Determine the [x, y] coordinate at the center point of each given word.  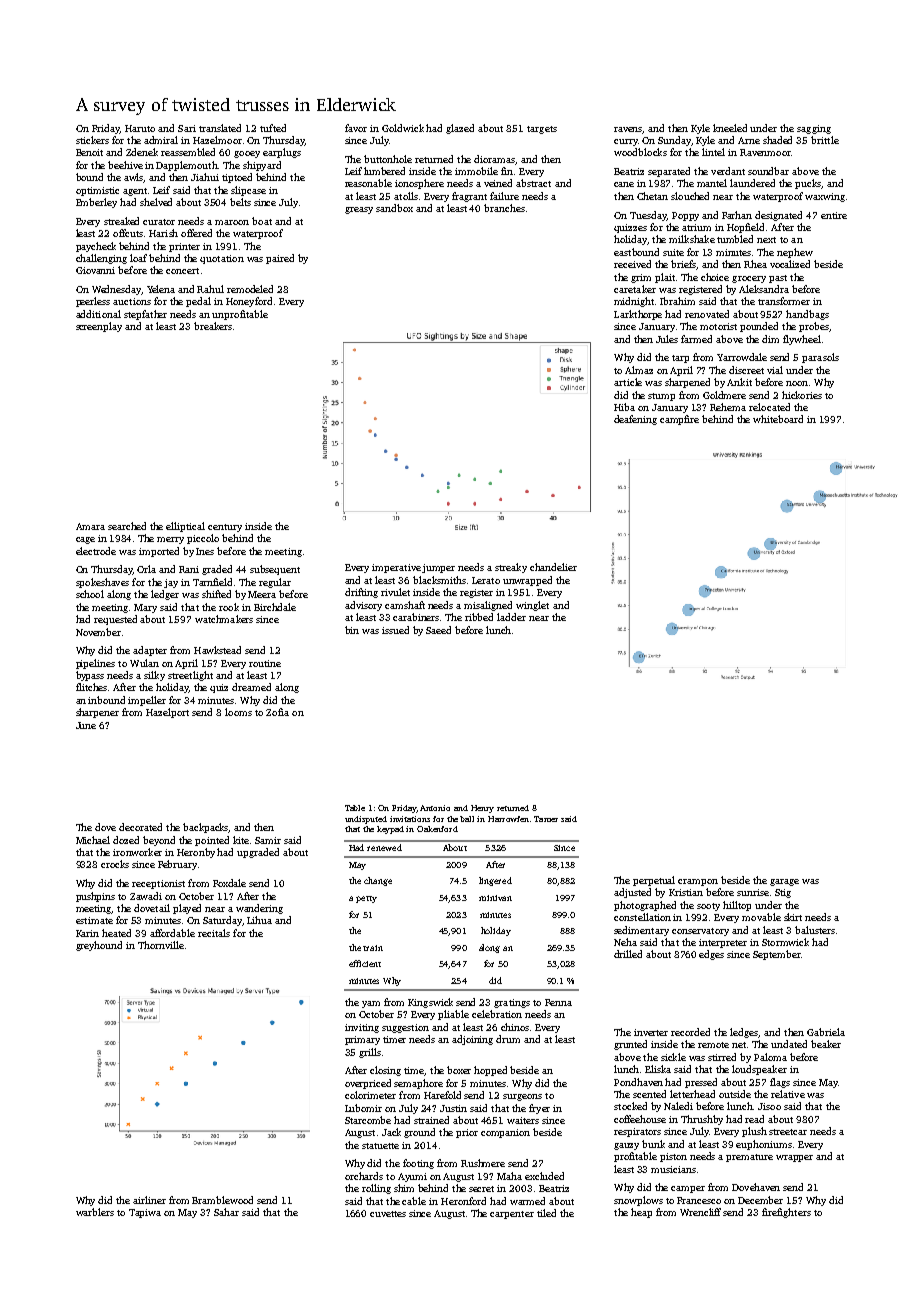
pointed [212, 841]
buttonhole [388, 159]
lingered [495, 881]
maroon [232, 222]
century [225, 528]
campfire [679, 420]
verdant [728, 171]
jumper [438, 568]
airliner [149, 1200]
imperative [396, 568]
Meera [262, 594]
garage [784, 882]
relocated [769, 407]
